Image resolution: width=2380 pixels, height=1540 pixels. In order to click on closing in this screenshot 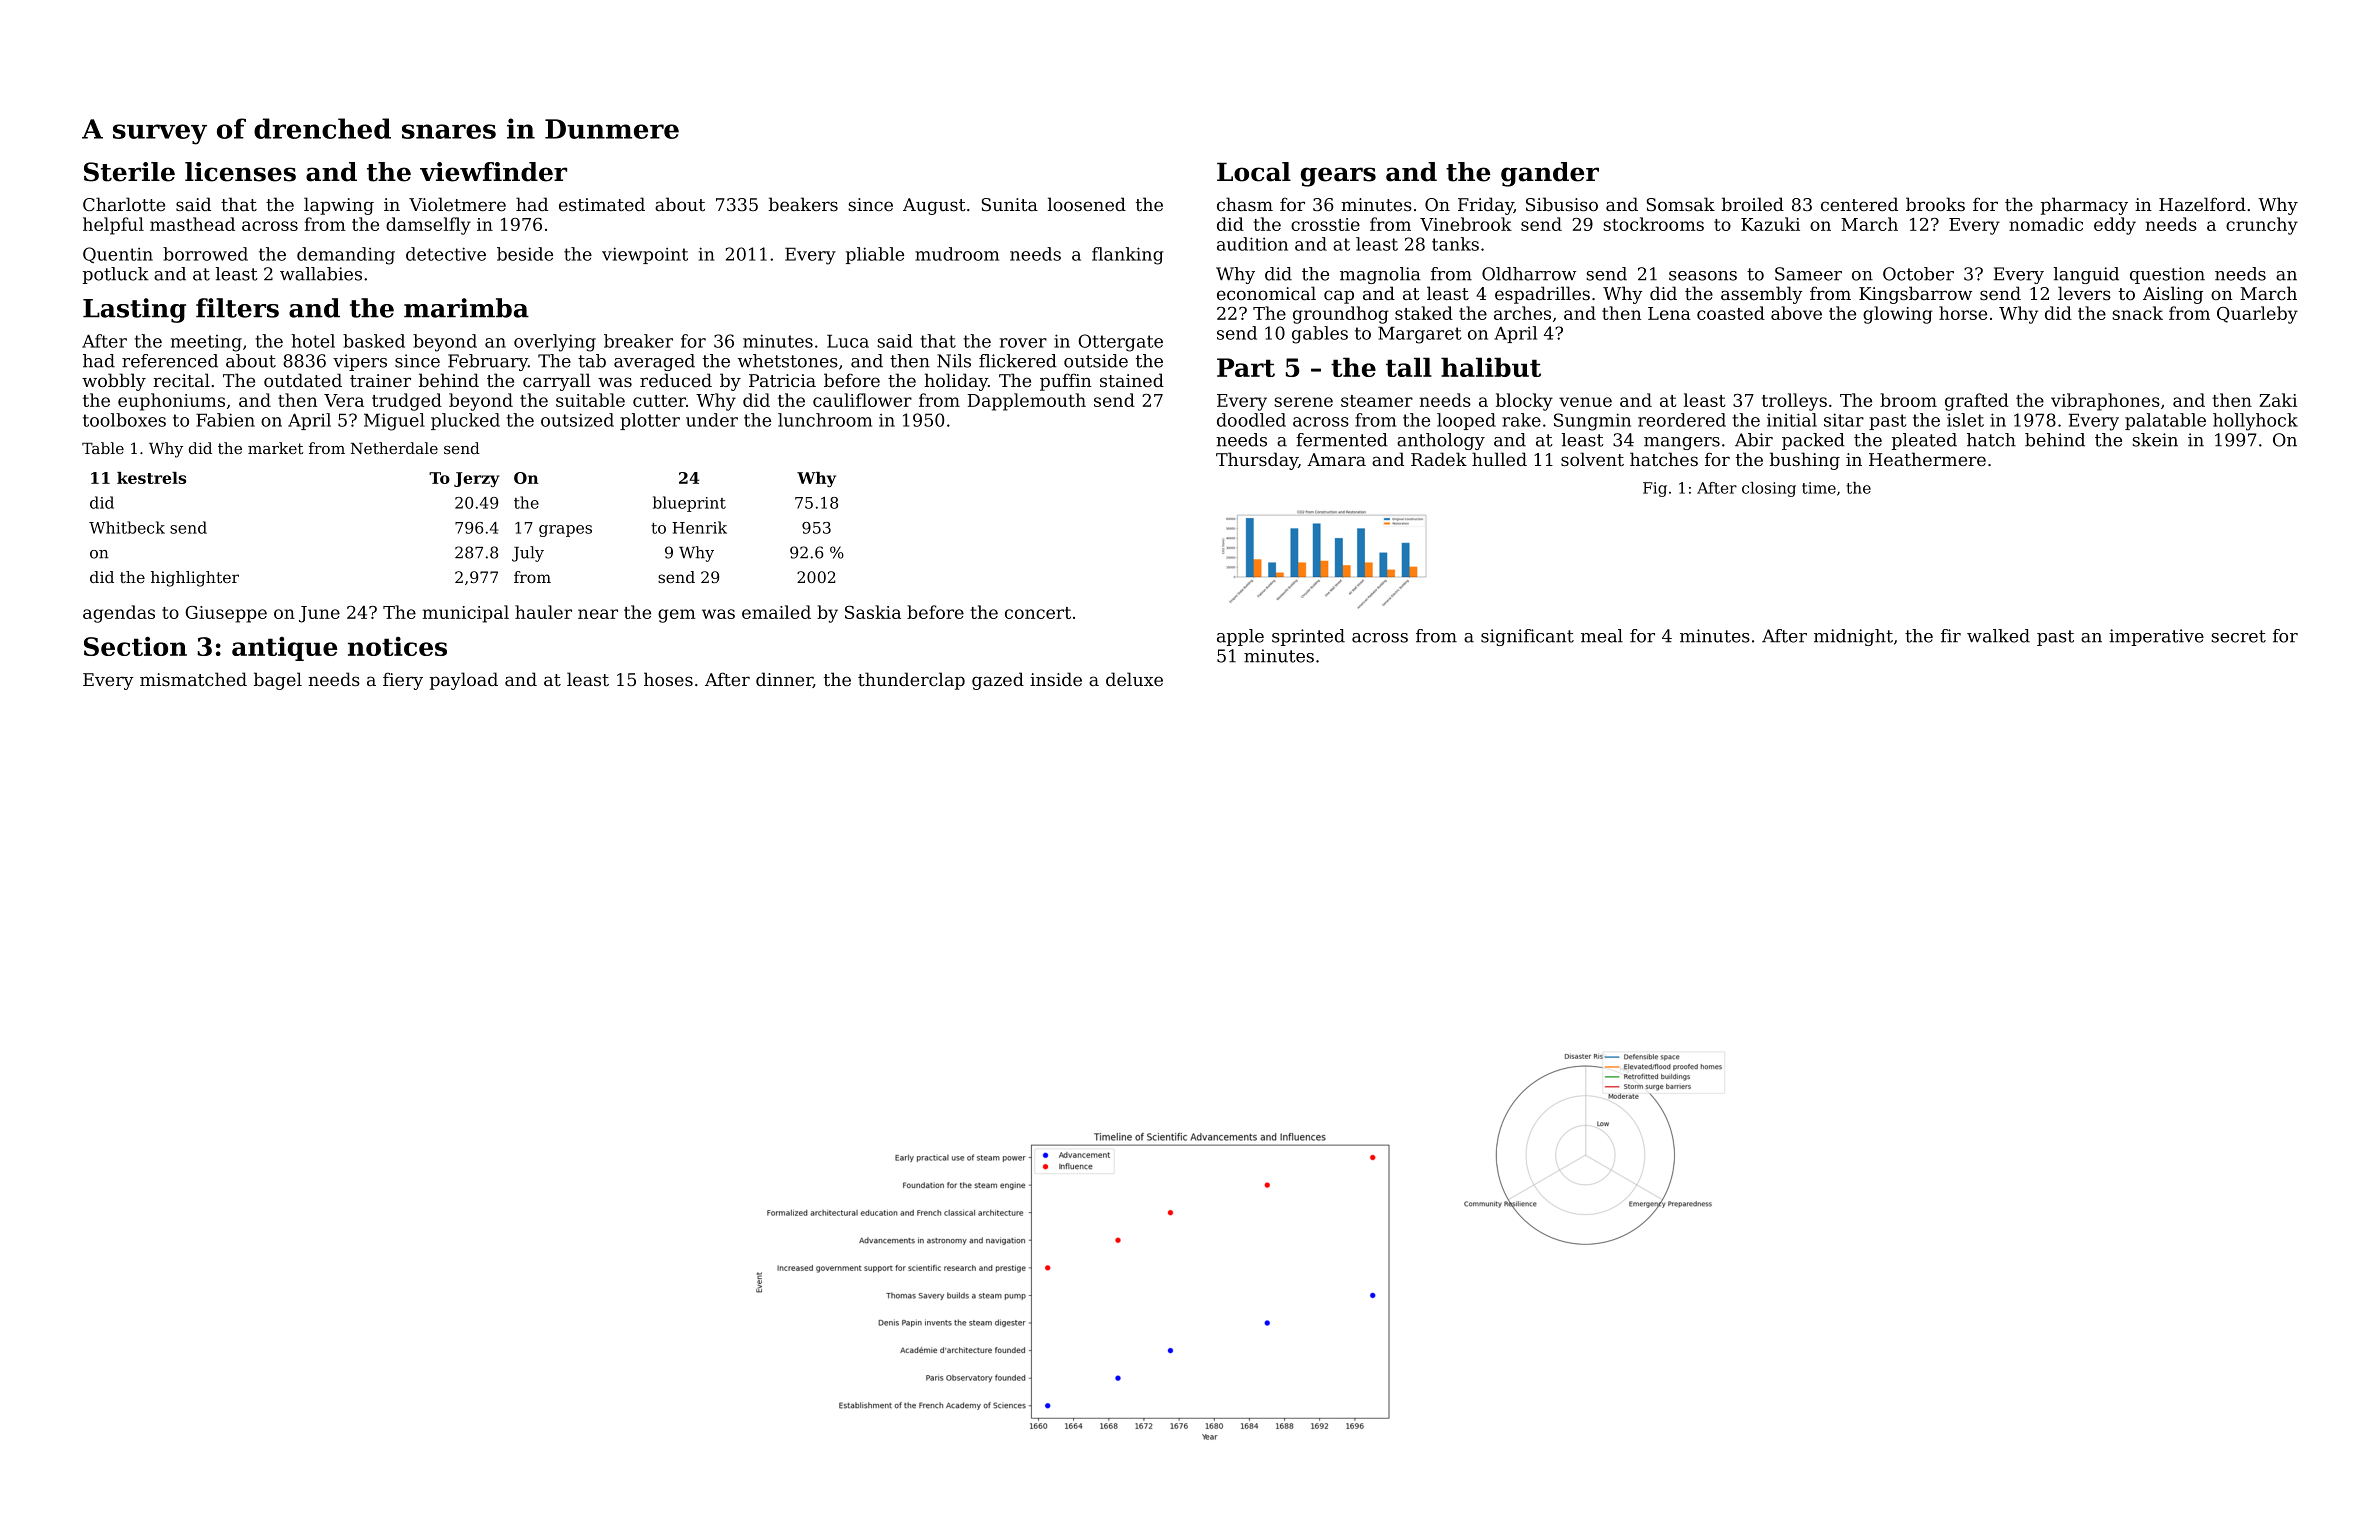, I will do `click(1769, 489)`.
